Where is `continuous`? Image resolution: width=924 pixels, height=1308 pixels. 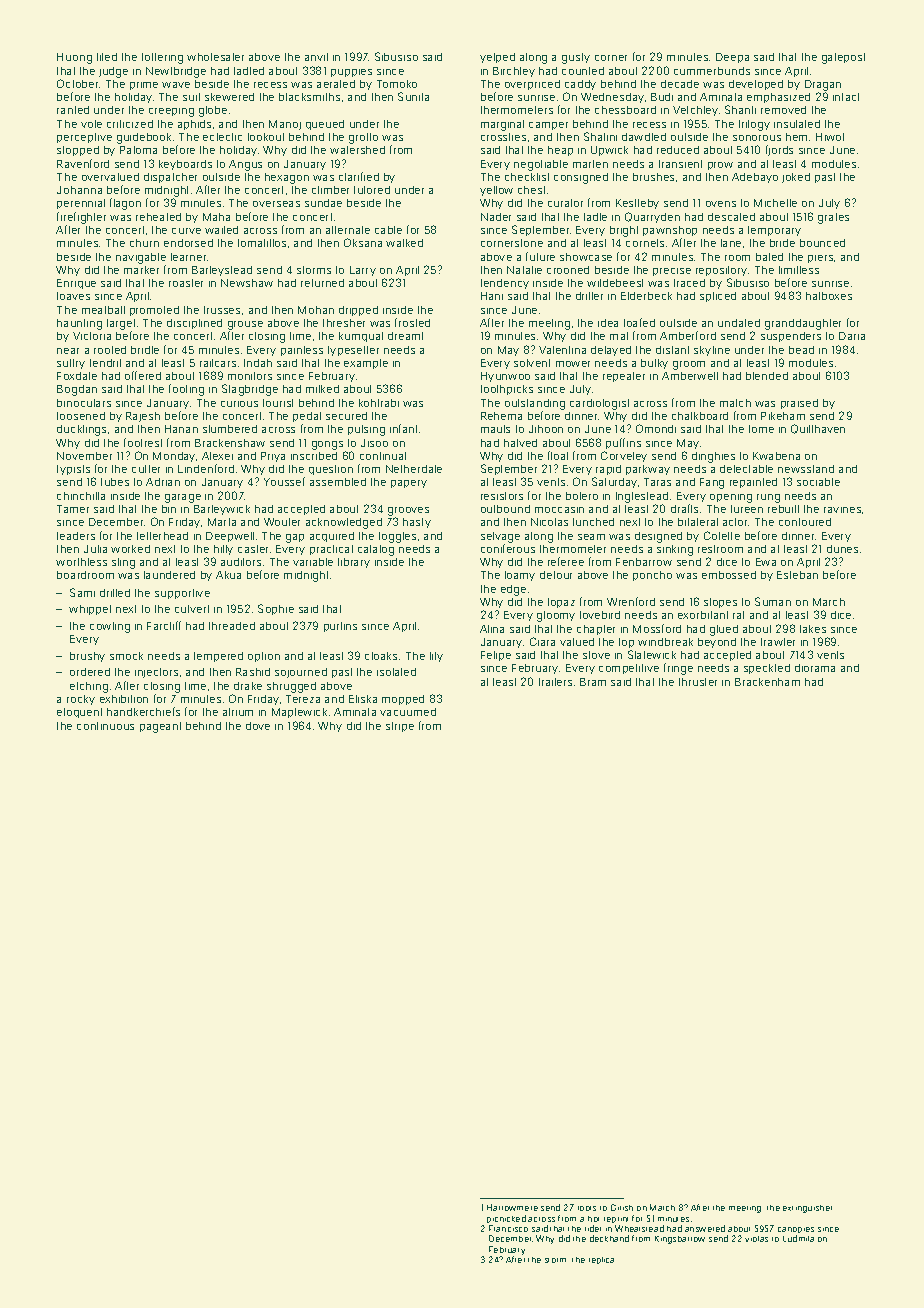 continuous is located at coordinates (105, 726).
